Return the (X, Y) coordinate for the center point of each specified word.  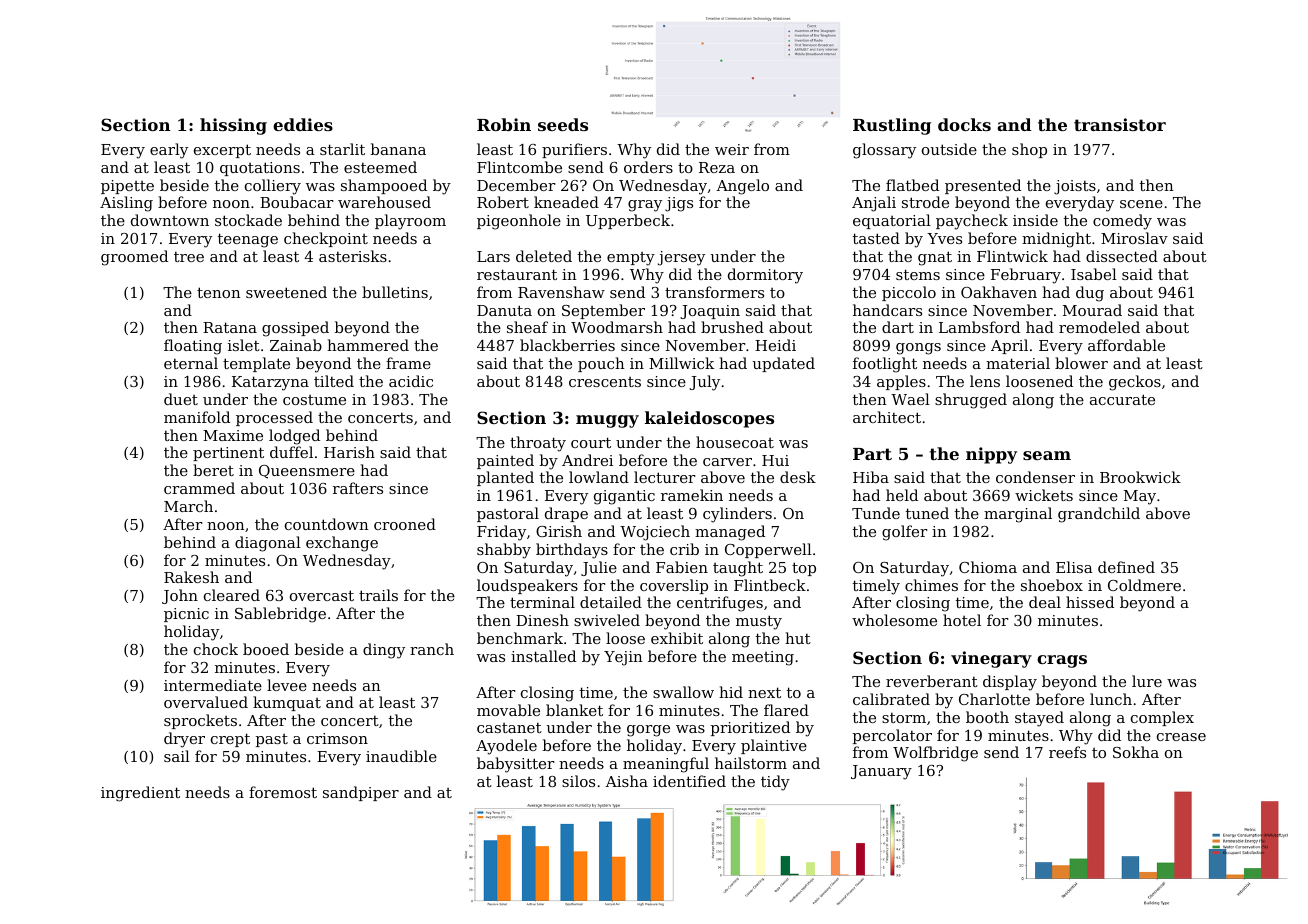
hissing (233, 126)
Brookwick (1140, 477)
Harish (349, 452)
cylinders (737, 515)
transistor (1120, 124)
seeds (563, 124)
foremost (283, 792)
